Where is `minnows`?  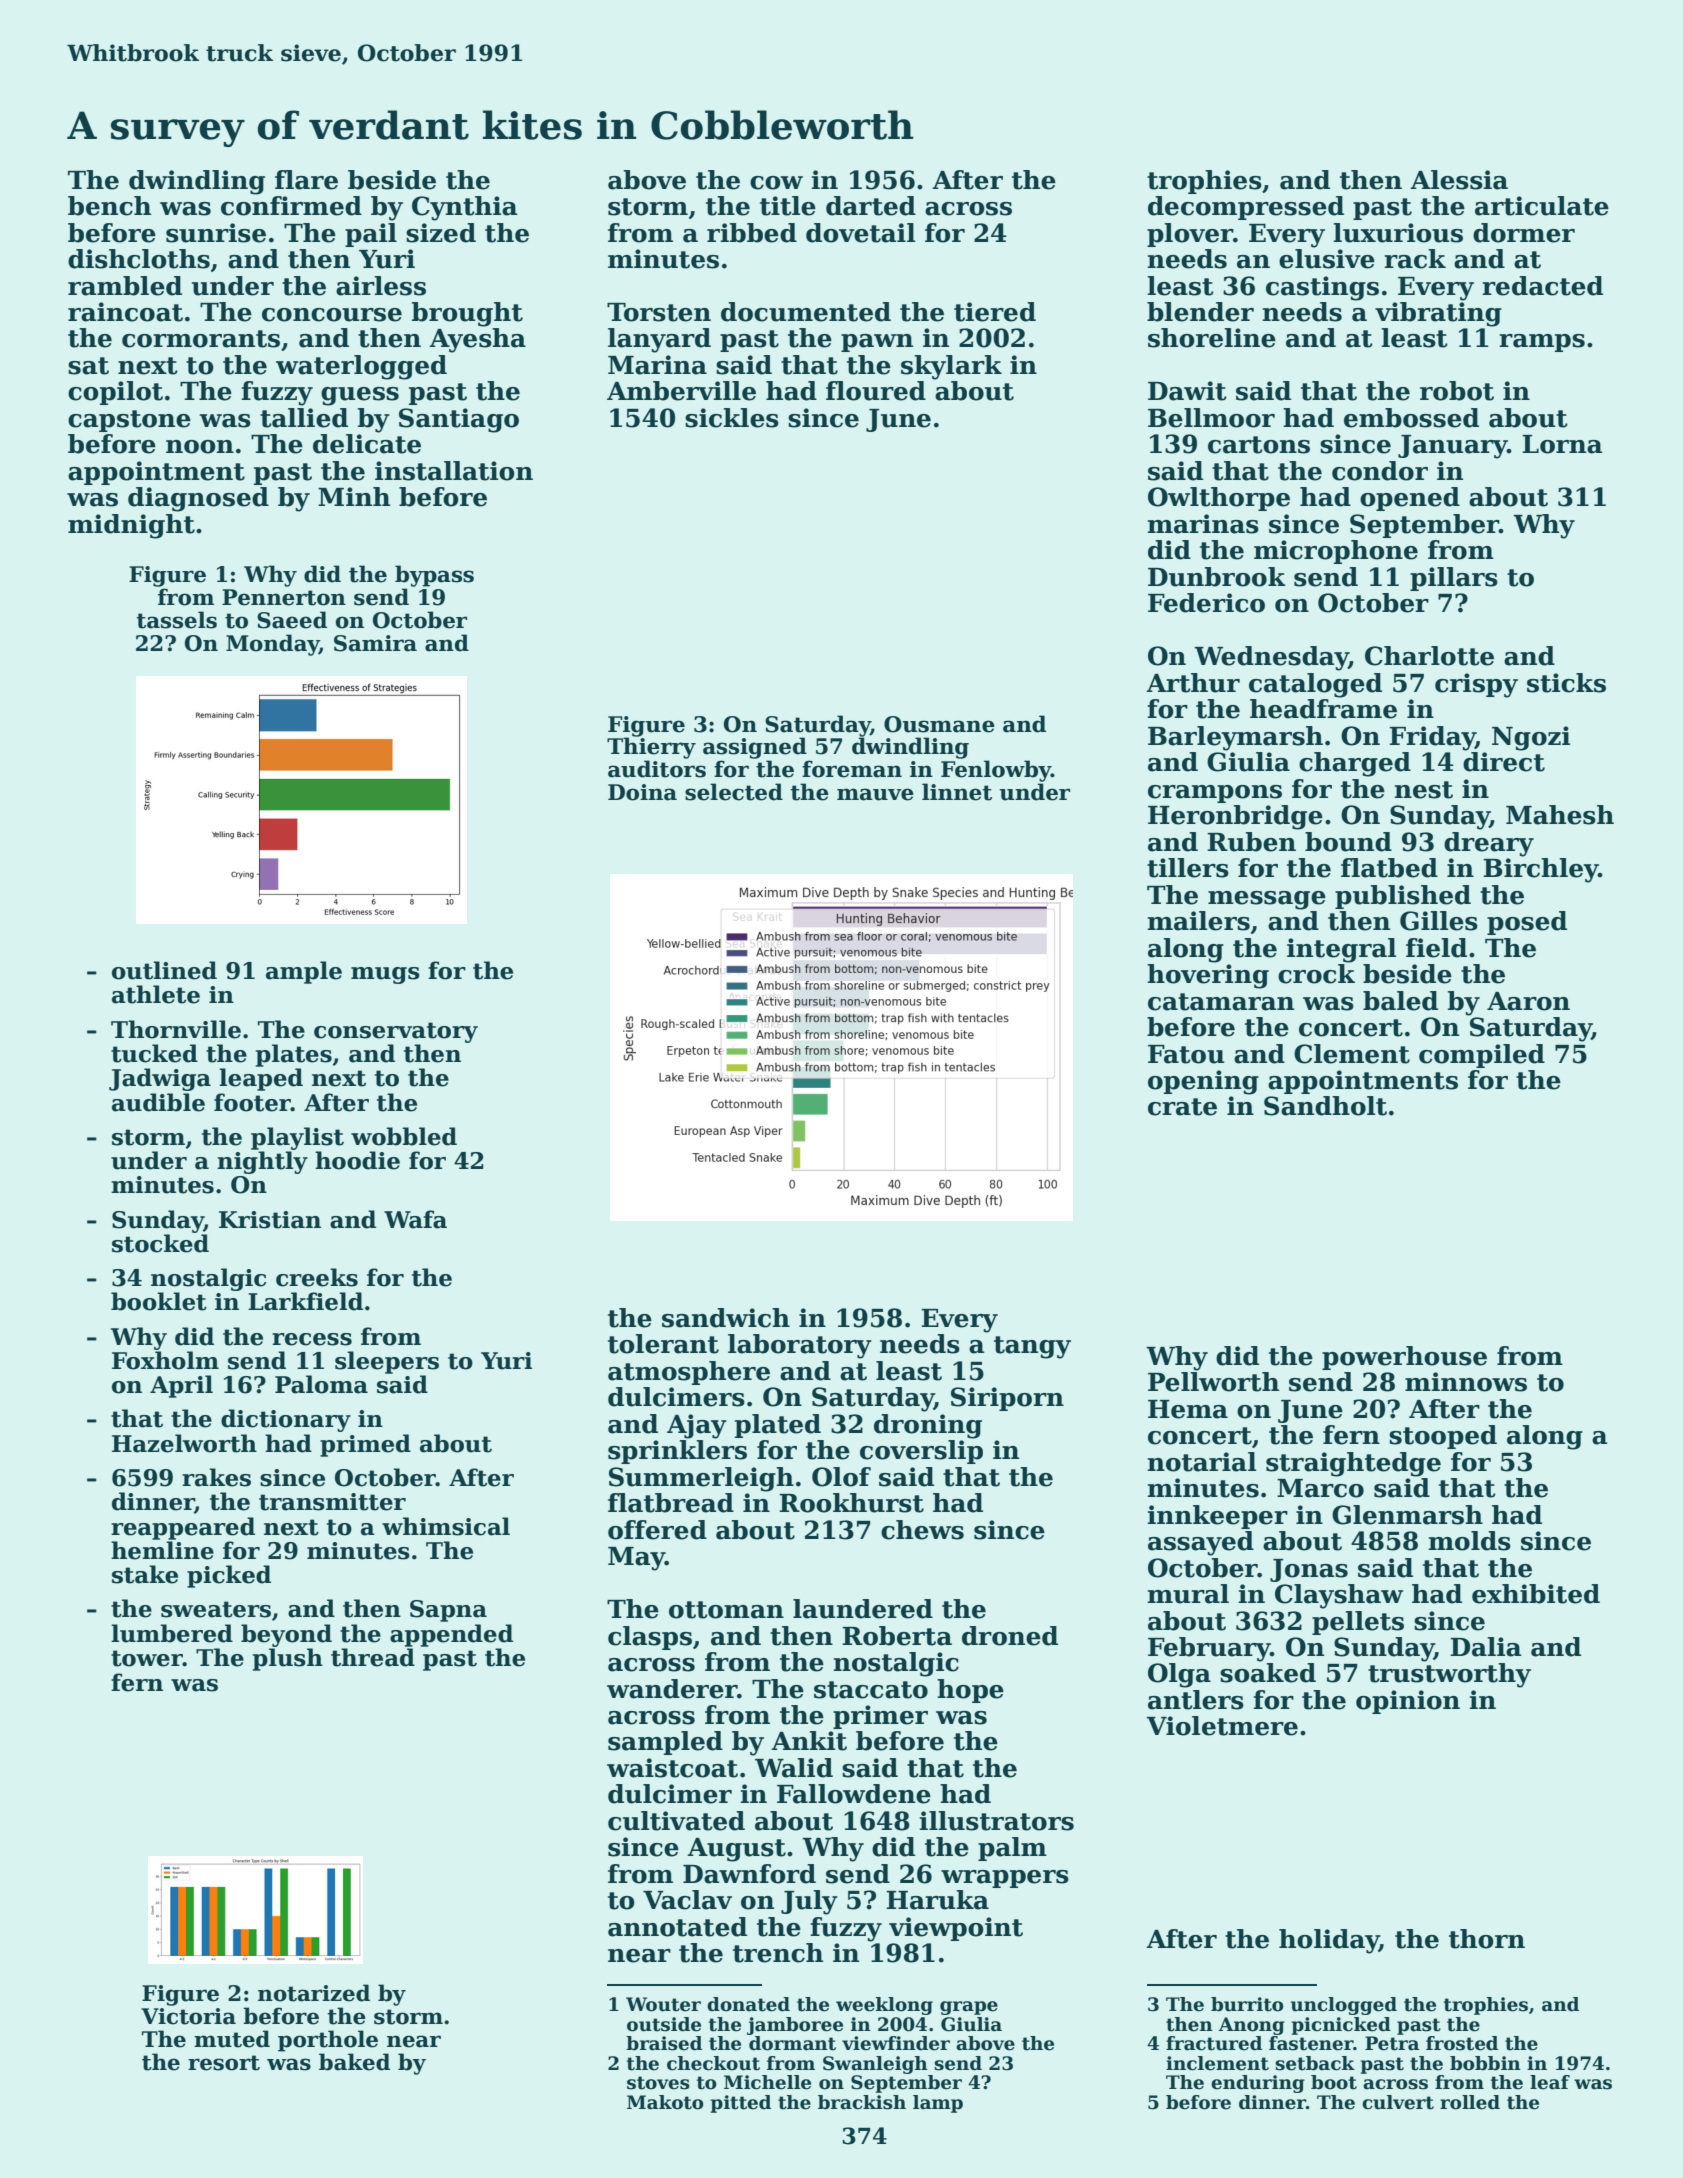 minnows is located at coordinates (1466, 1382).
